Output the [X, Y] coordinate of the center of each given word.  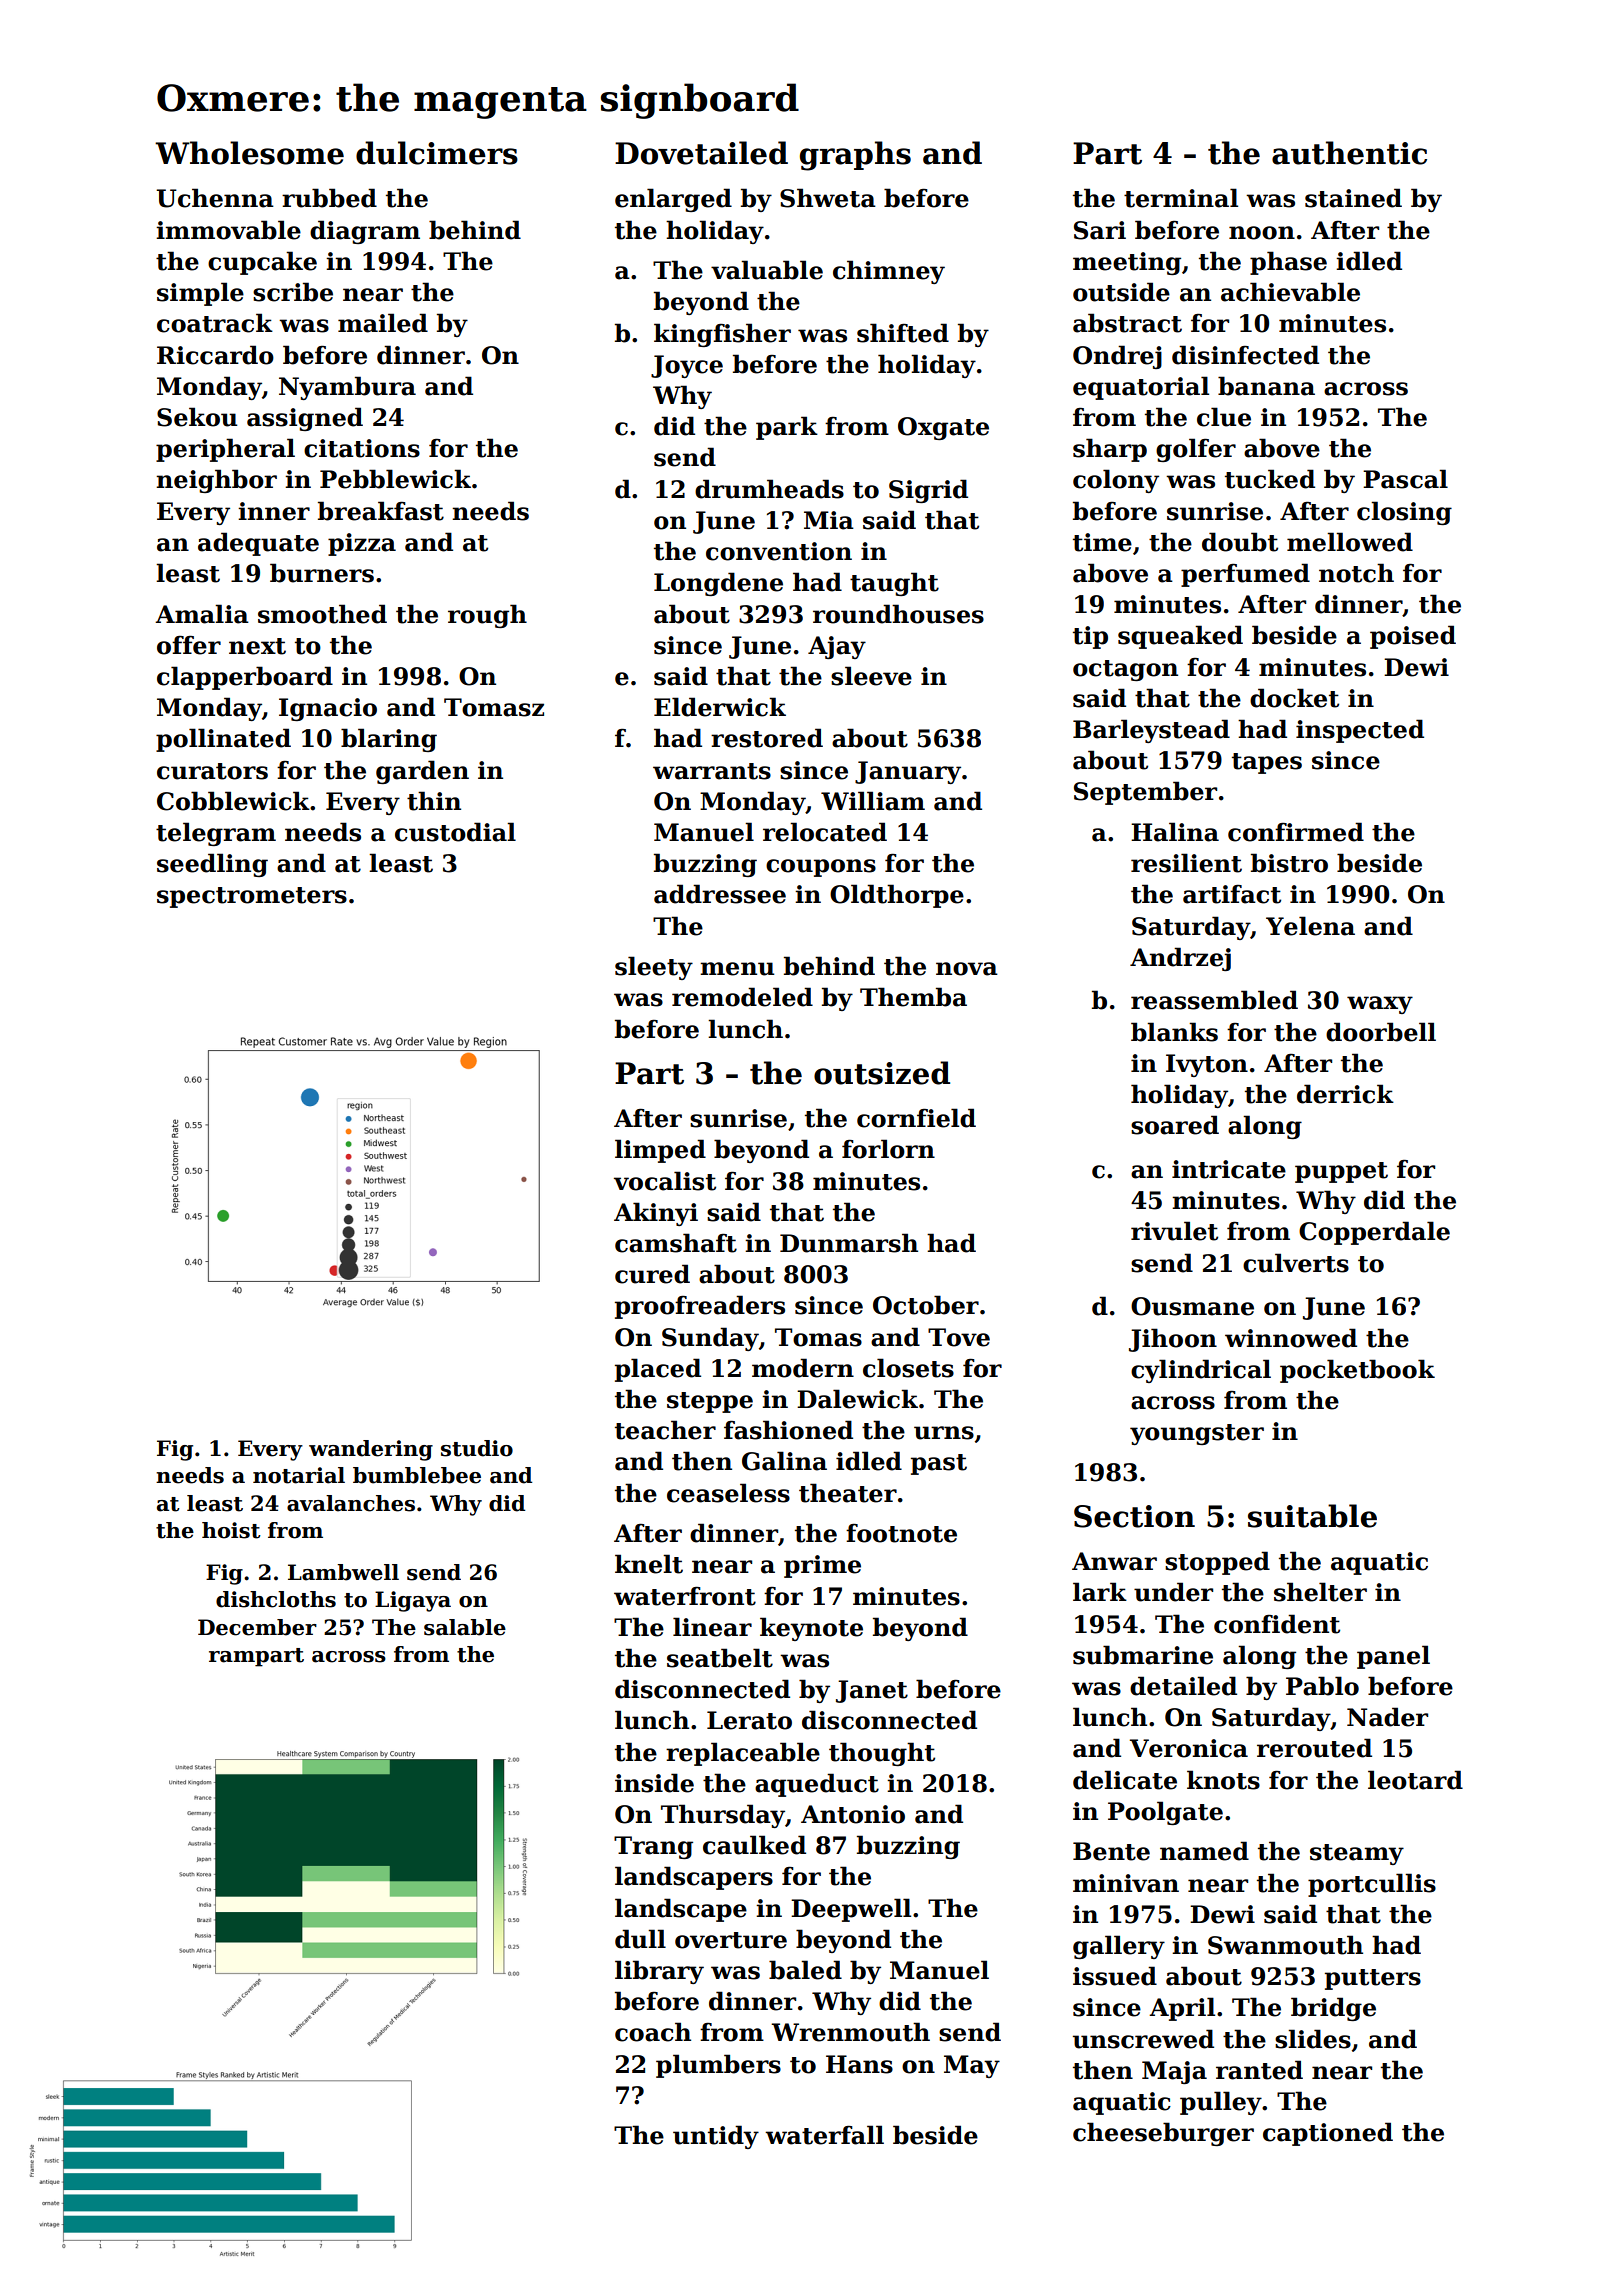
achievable [1290, 292]
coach [653, 2032]
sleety [654, 968]
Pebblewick [395, 479]
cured [652, 1274]
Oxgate [943, 428]
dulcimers [437, 153]
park [787, 428]
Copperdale [1374, 1233]
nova [967, 969]
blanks [1174, 1032]
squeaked [1180, 637]
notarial [299, 1475]
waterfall [824, 2135]
